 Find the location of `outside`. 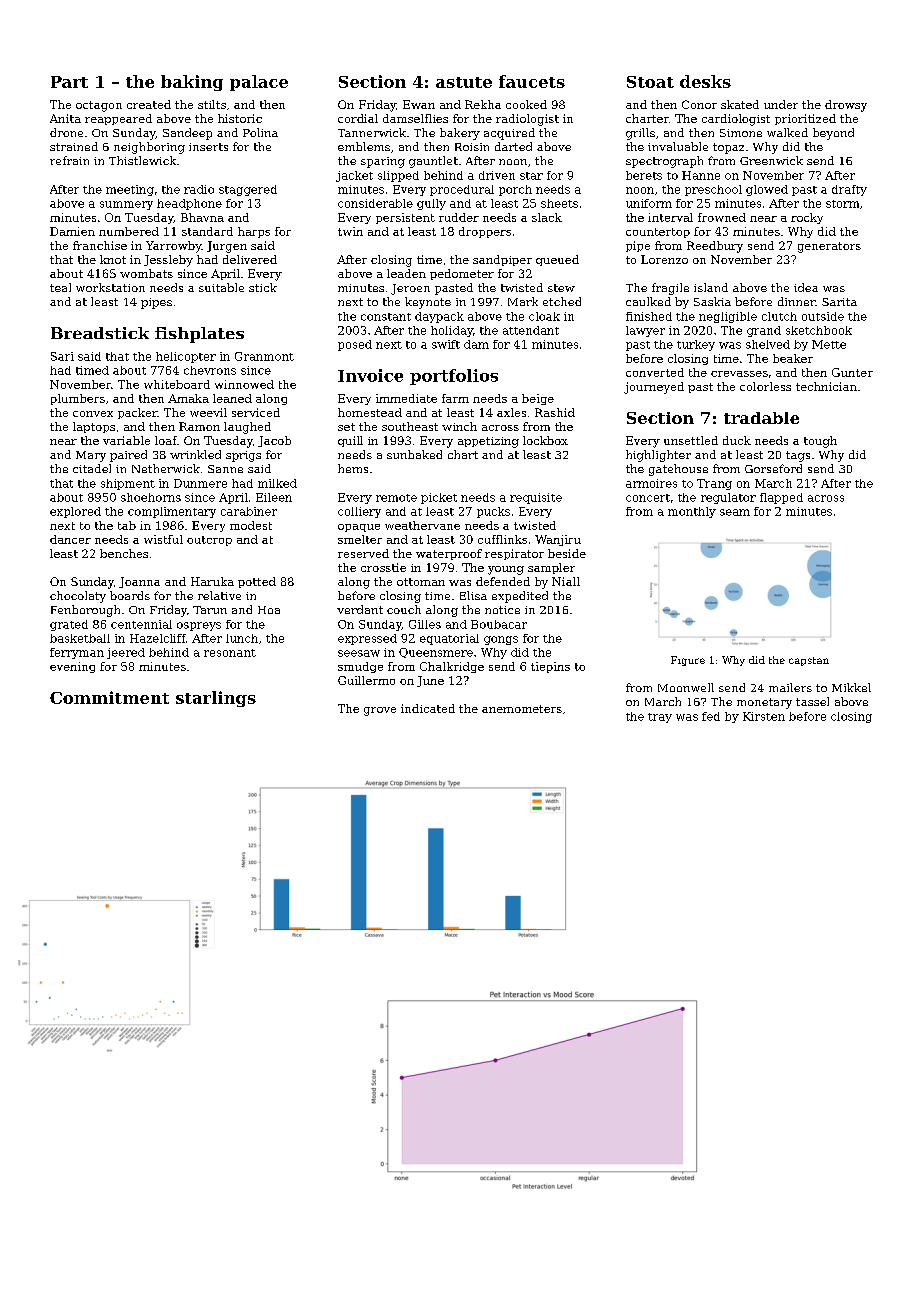

outside is located at coordinates (823, 316).
